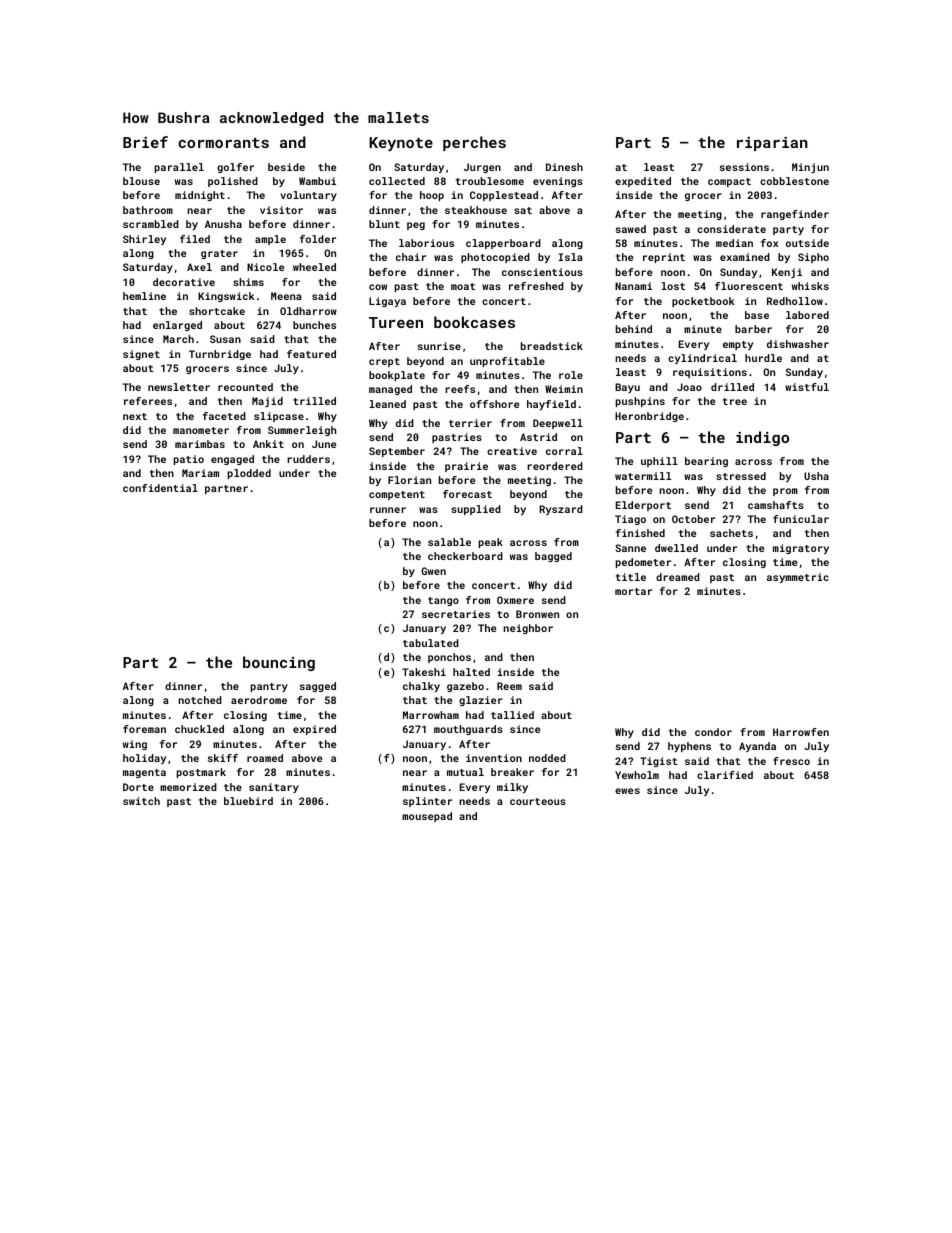 This image has height=1233, width=952. Describe the element at coordinates (314, 267) in the image. I see `wheeled` at that location.
